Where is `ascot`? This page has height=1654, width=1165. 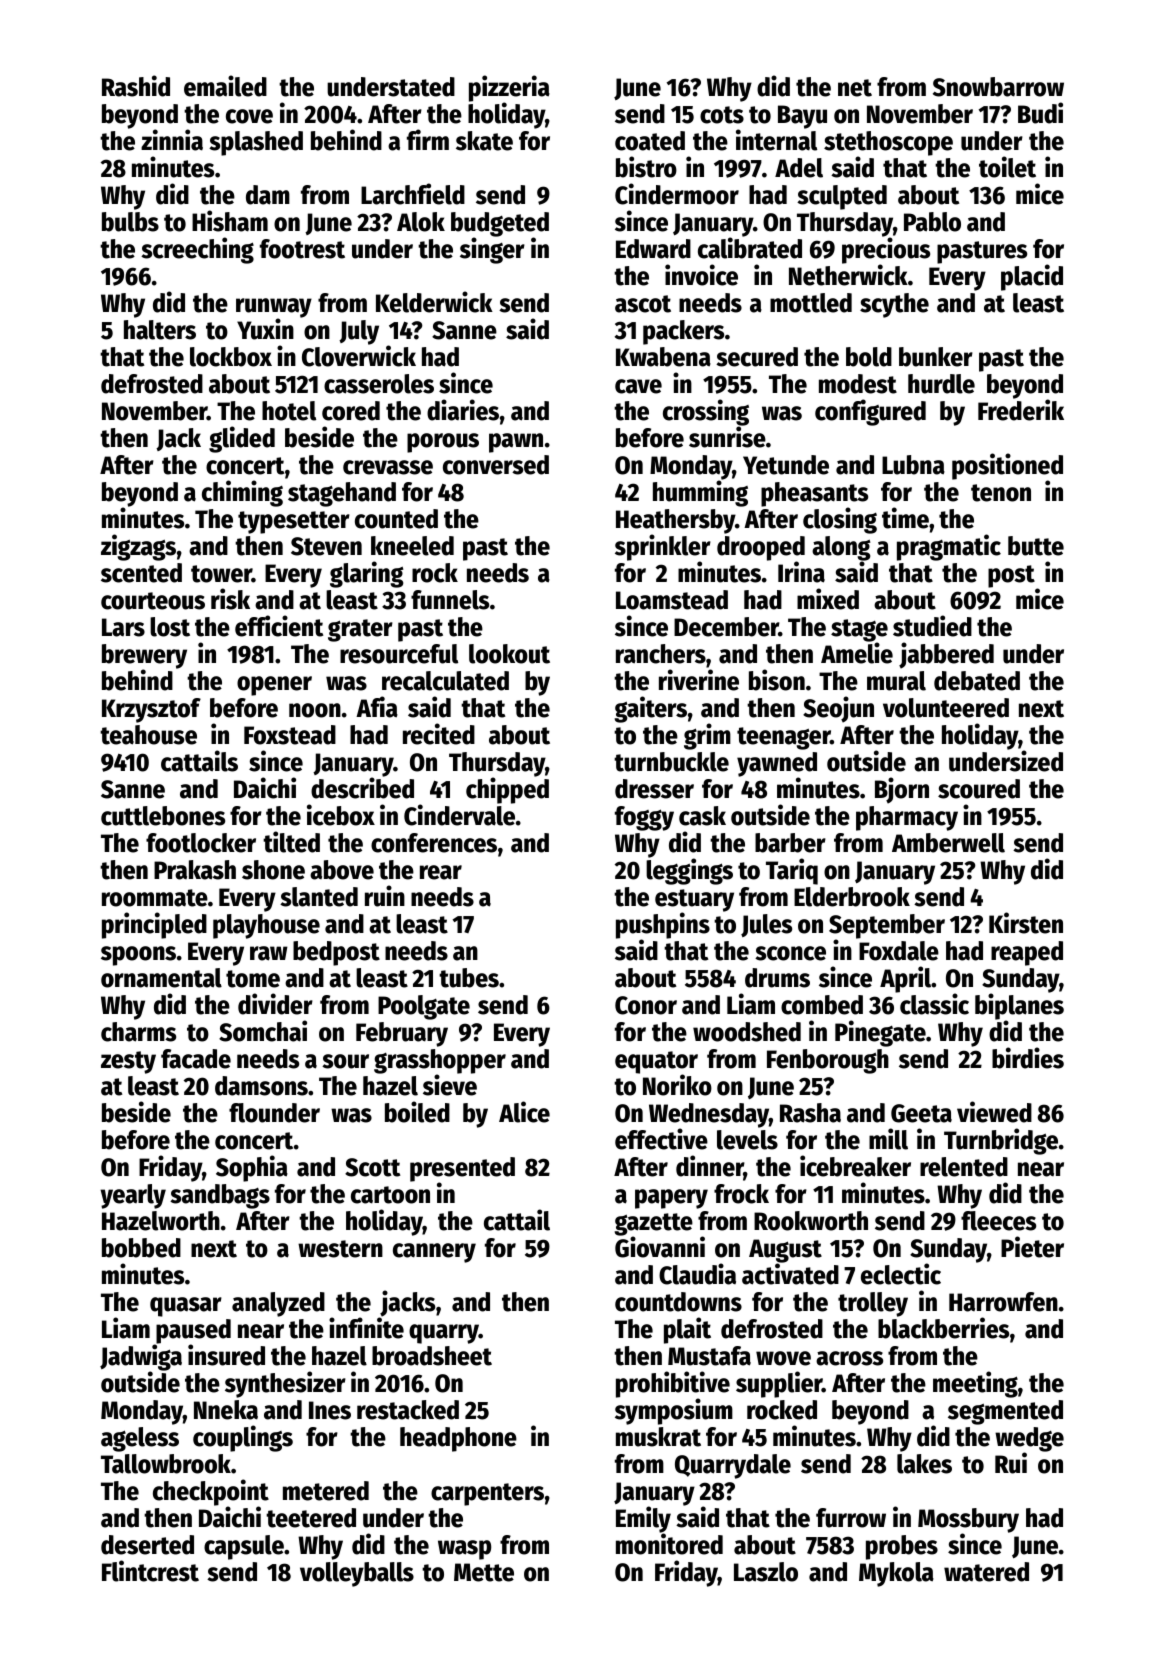 ascot is located at coordinates (643, 304).
